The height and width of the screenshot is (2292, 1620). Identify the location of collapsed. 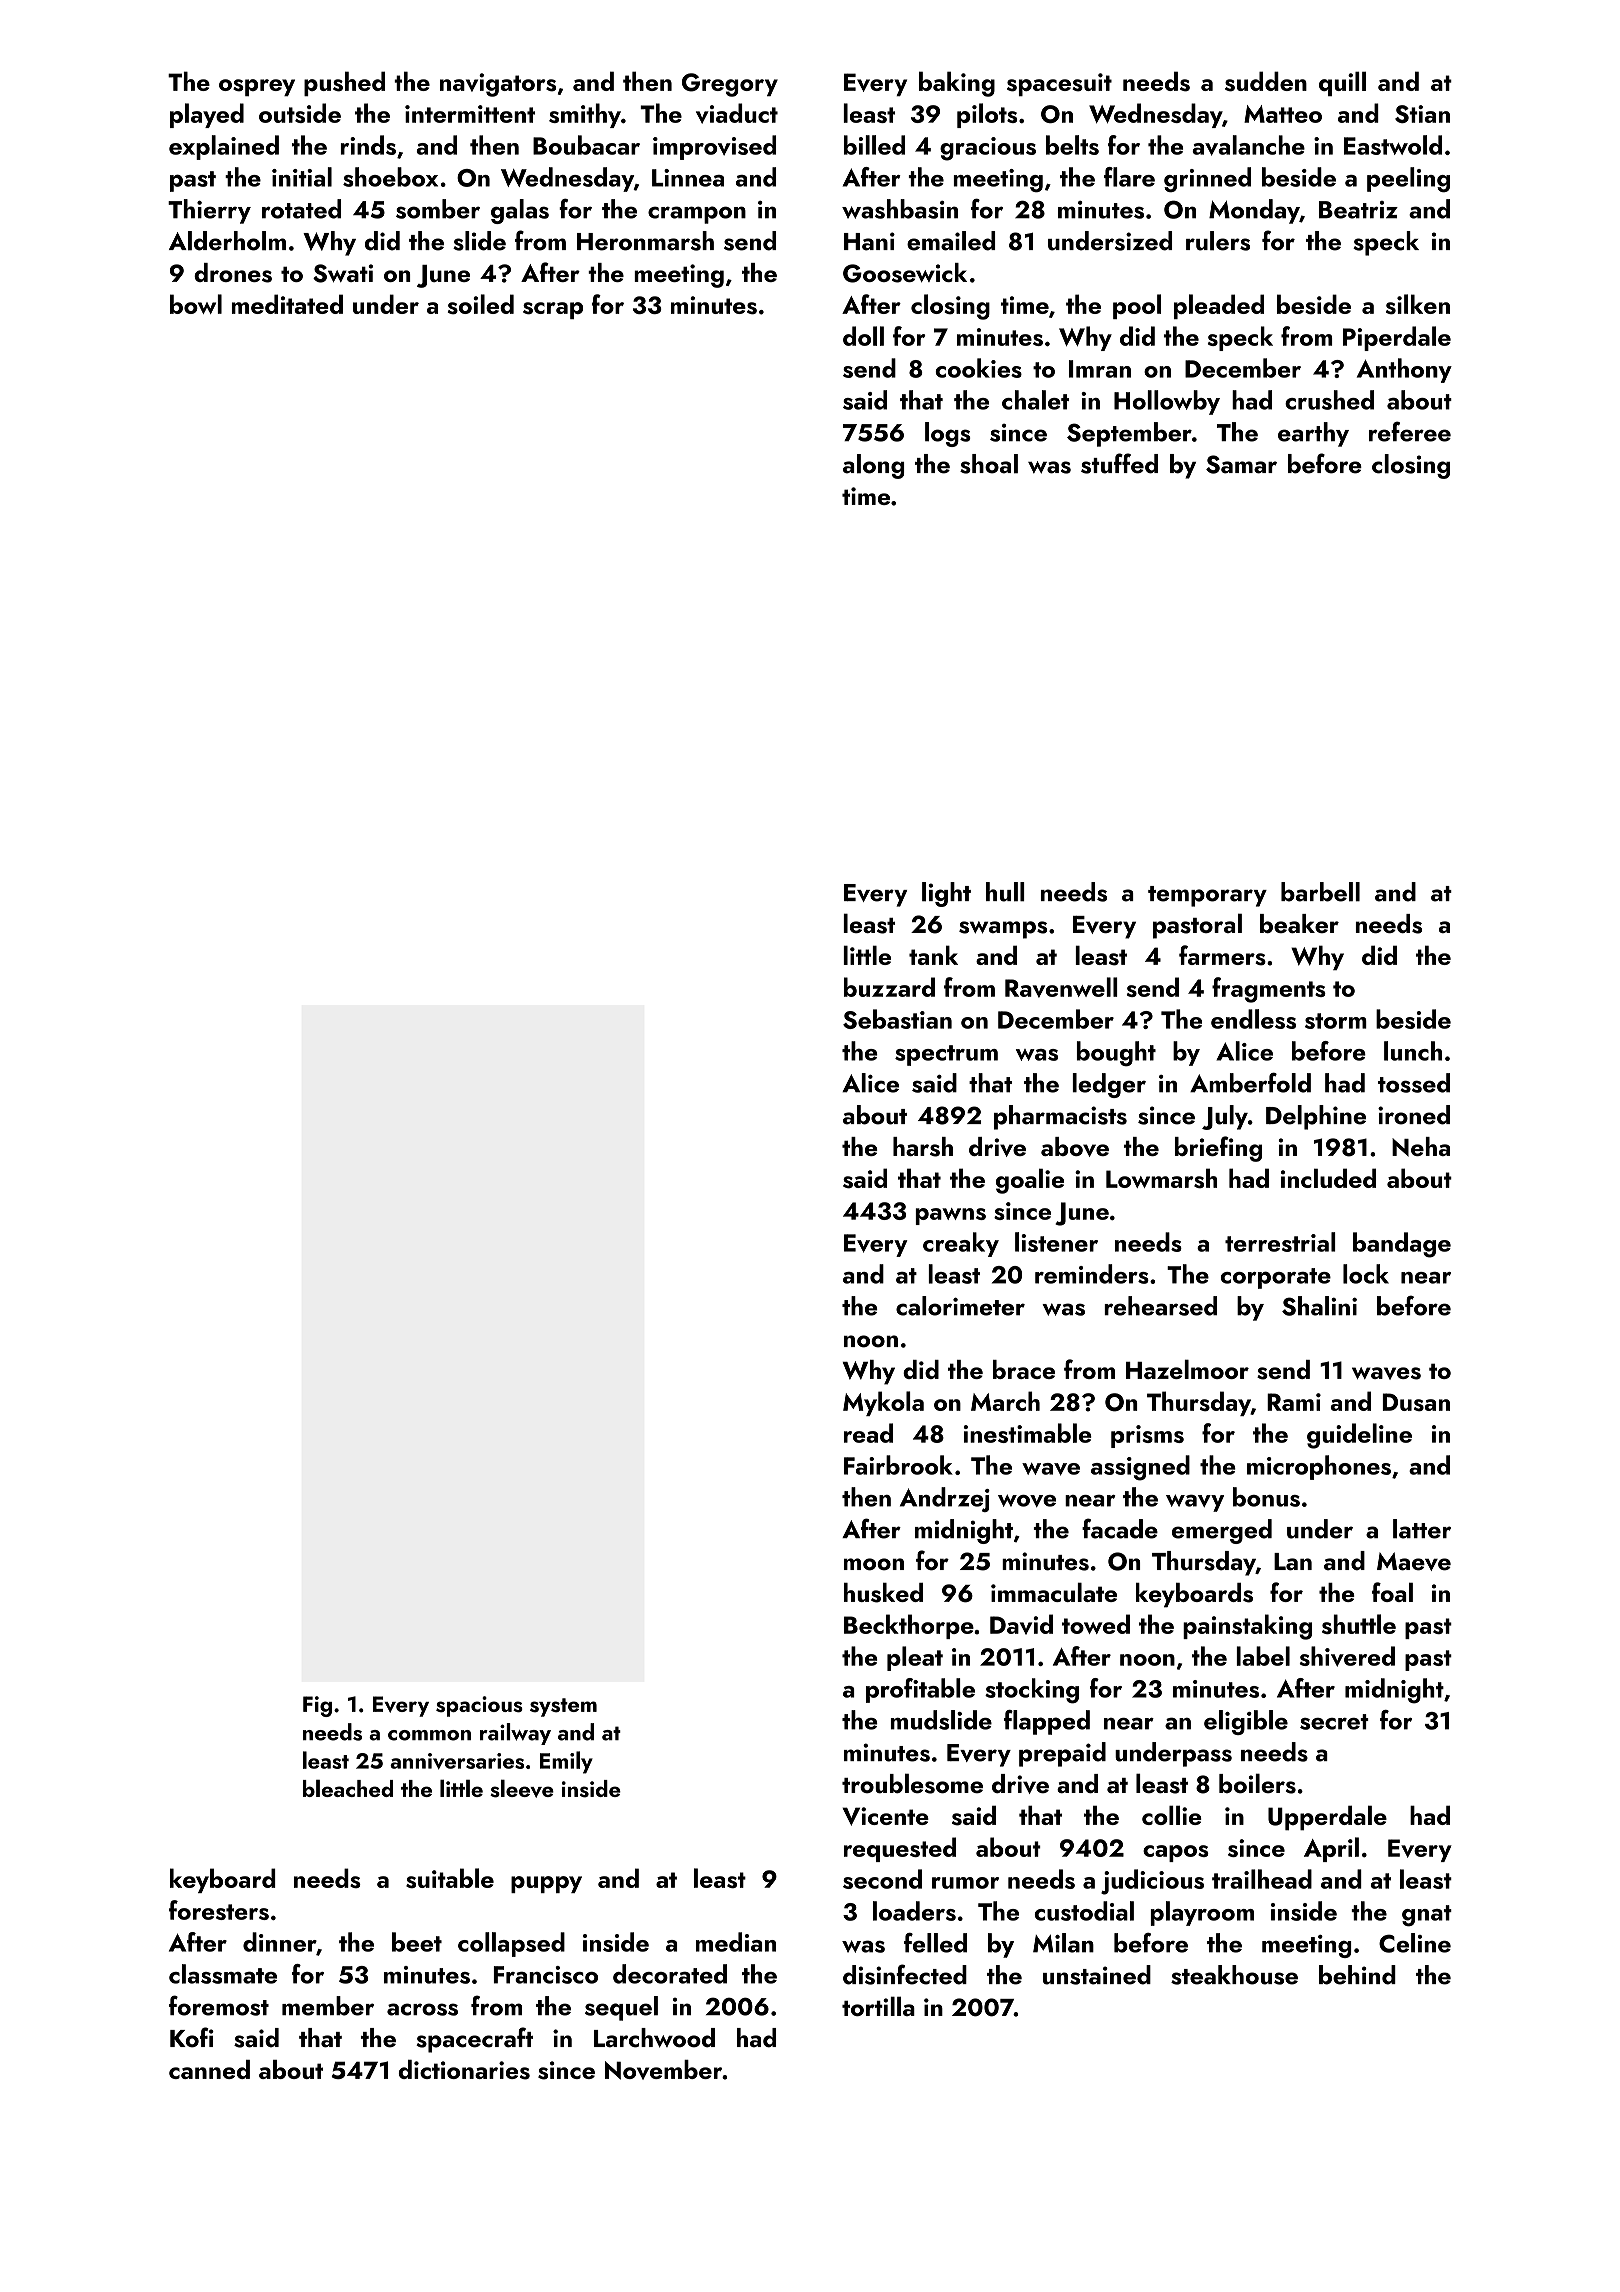
(511, 1944).
